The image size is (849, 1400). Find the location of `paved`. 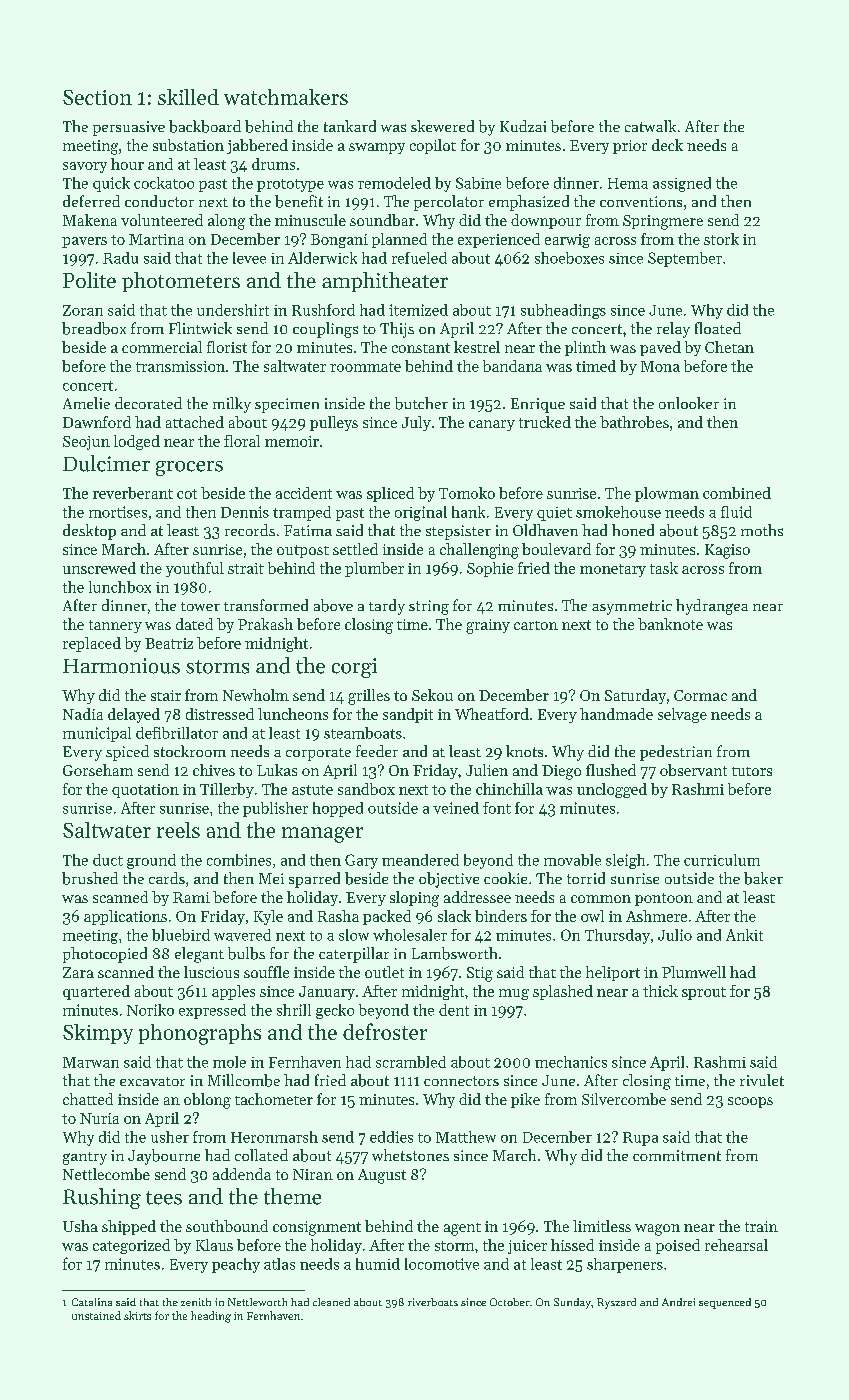

paved is located at coordinates (660, 348).
